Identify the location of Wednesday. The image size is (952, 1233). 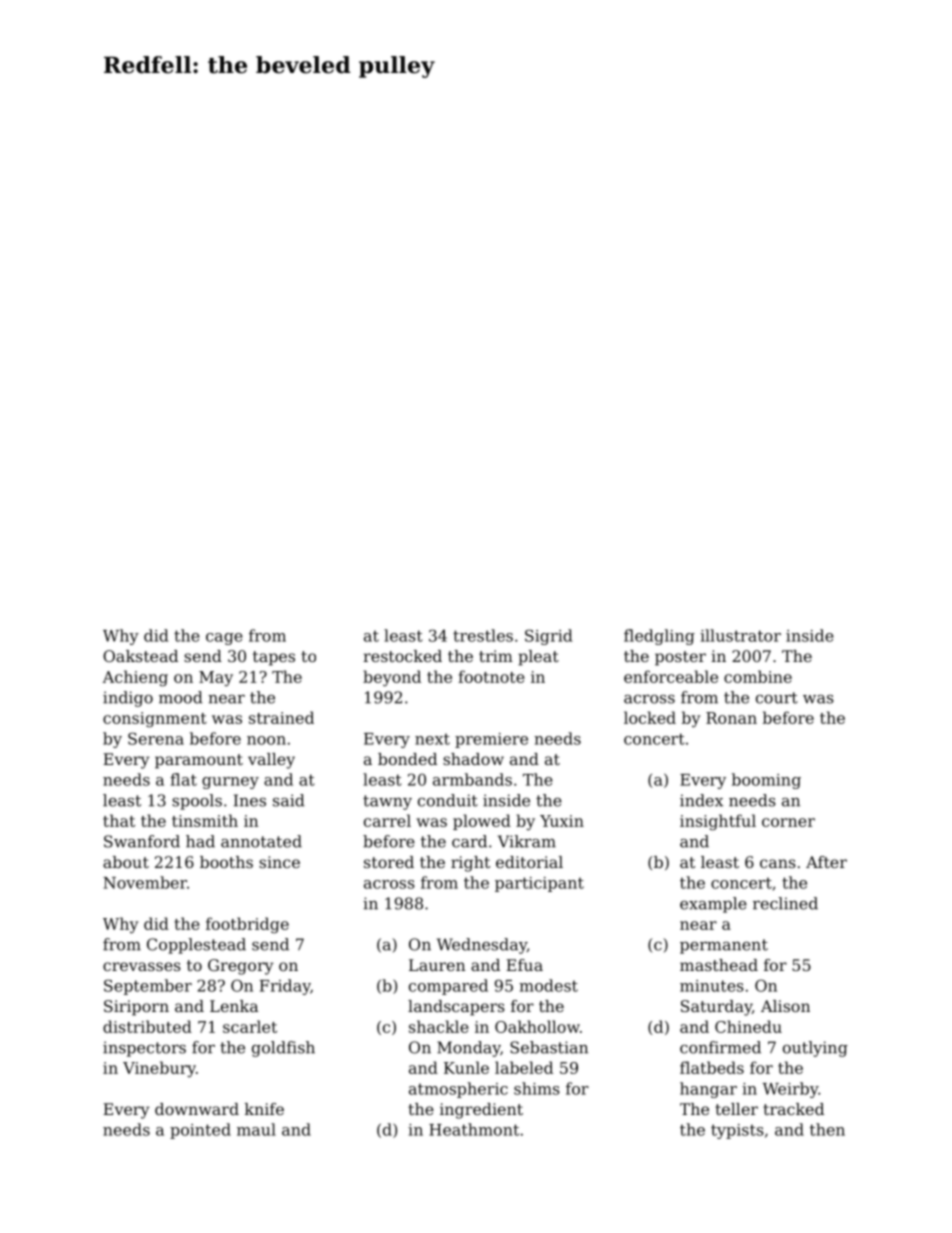
(482, 946).
